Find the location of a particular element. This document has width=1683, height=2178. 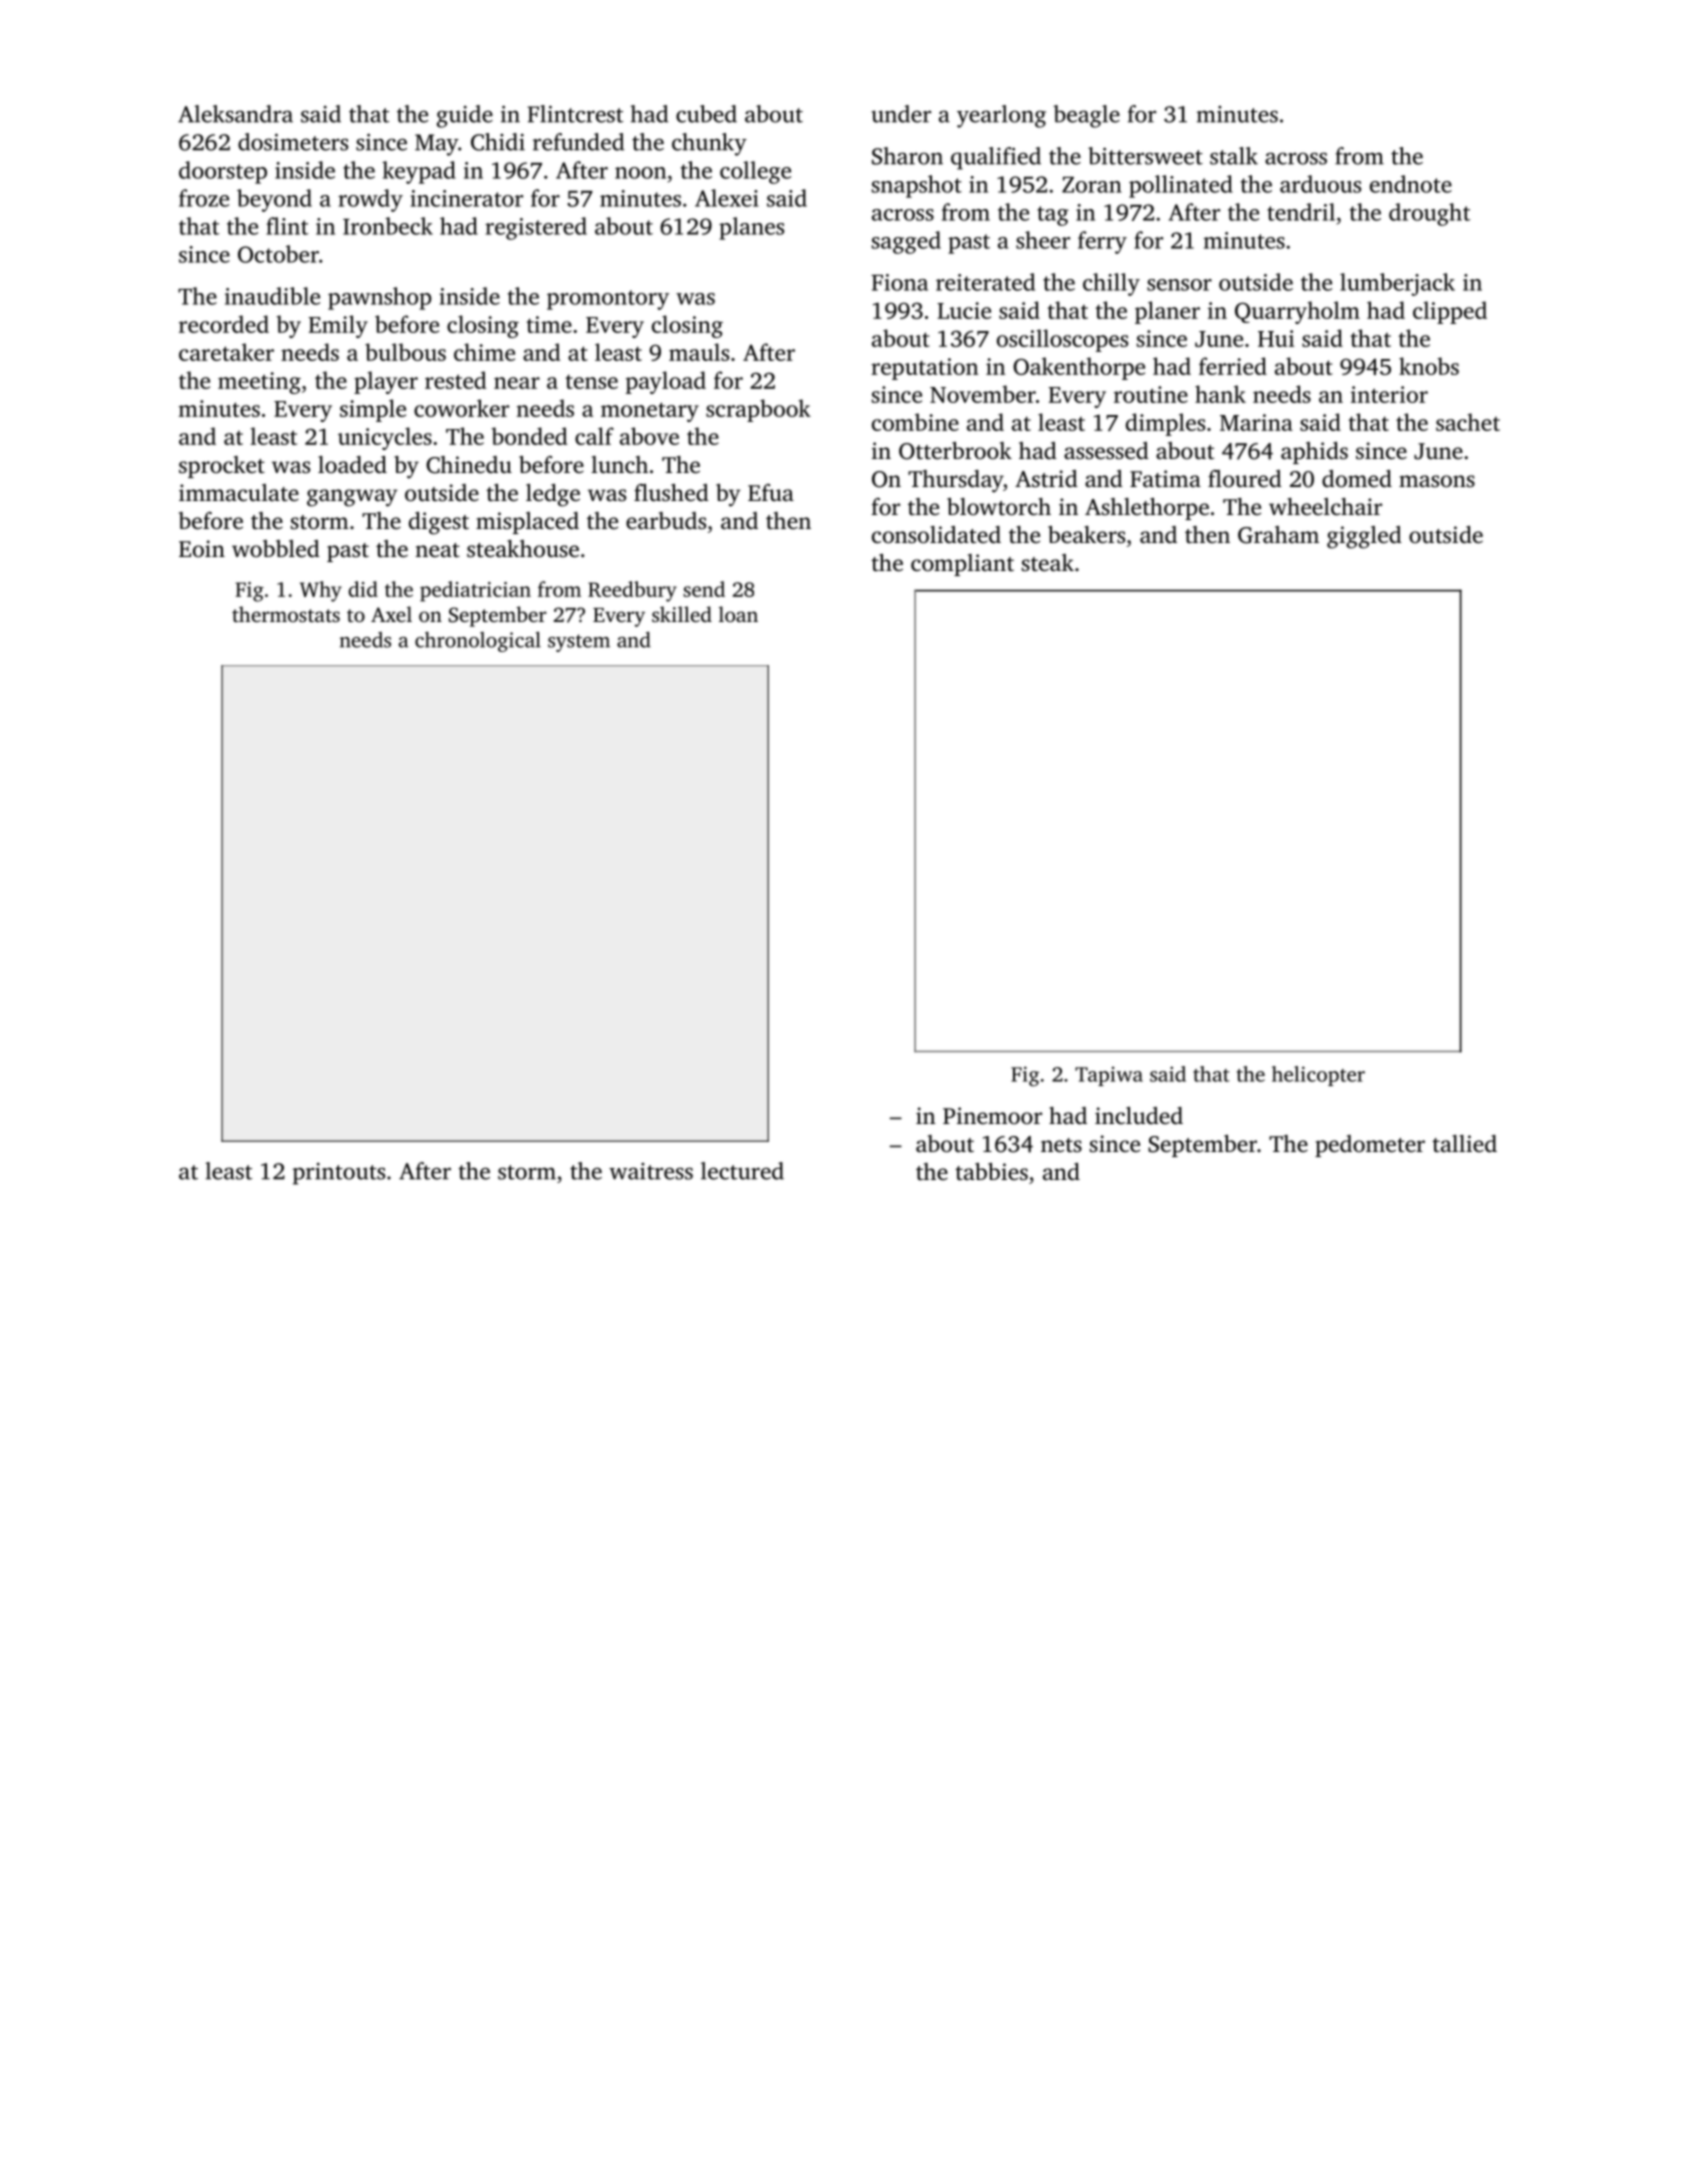

dosimeters is located at coordinates (293, 142).
